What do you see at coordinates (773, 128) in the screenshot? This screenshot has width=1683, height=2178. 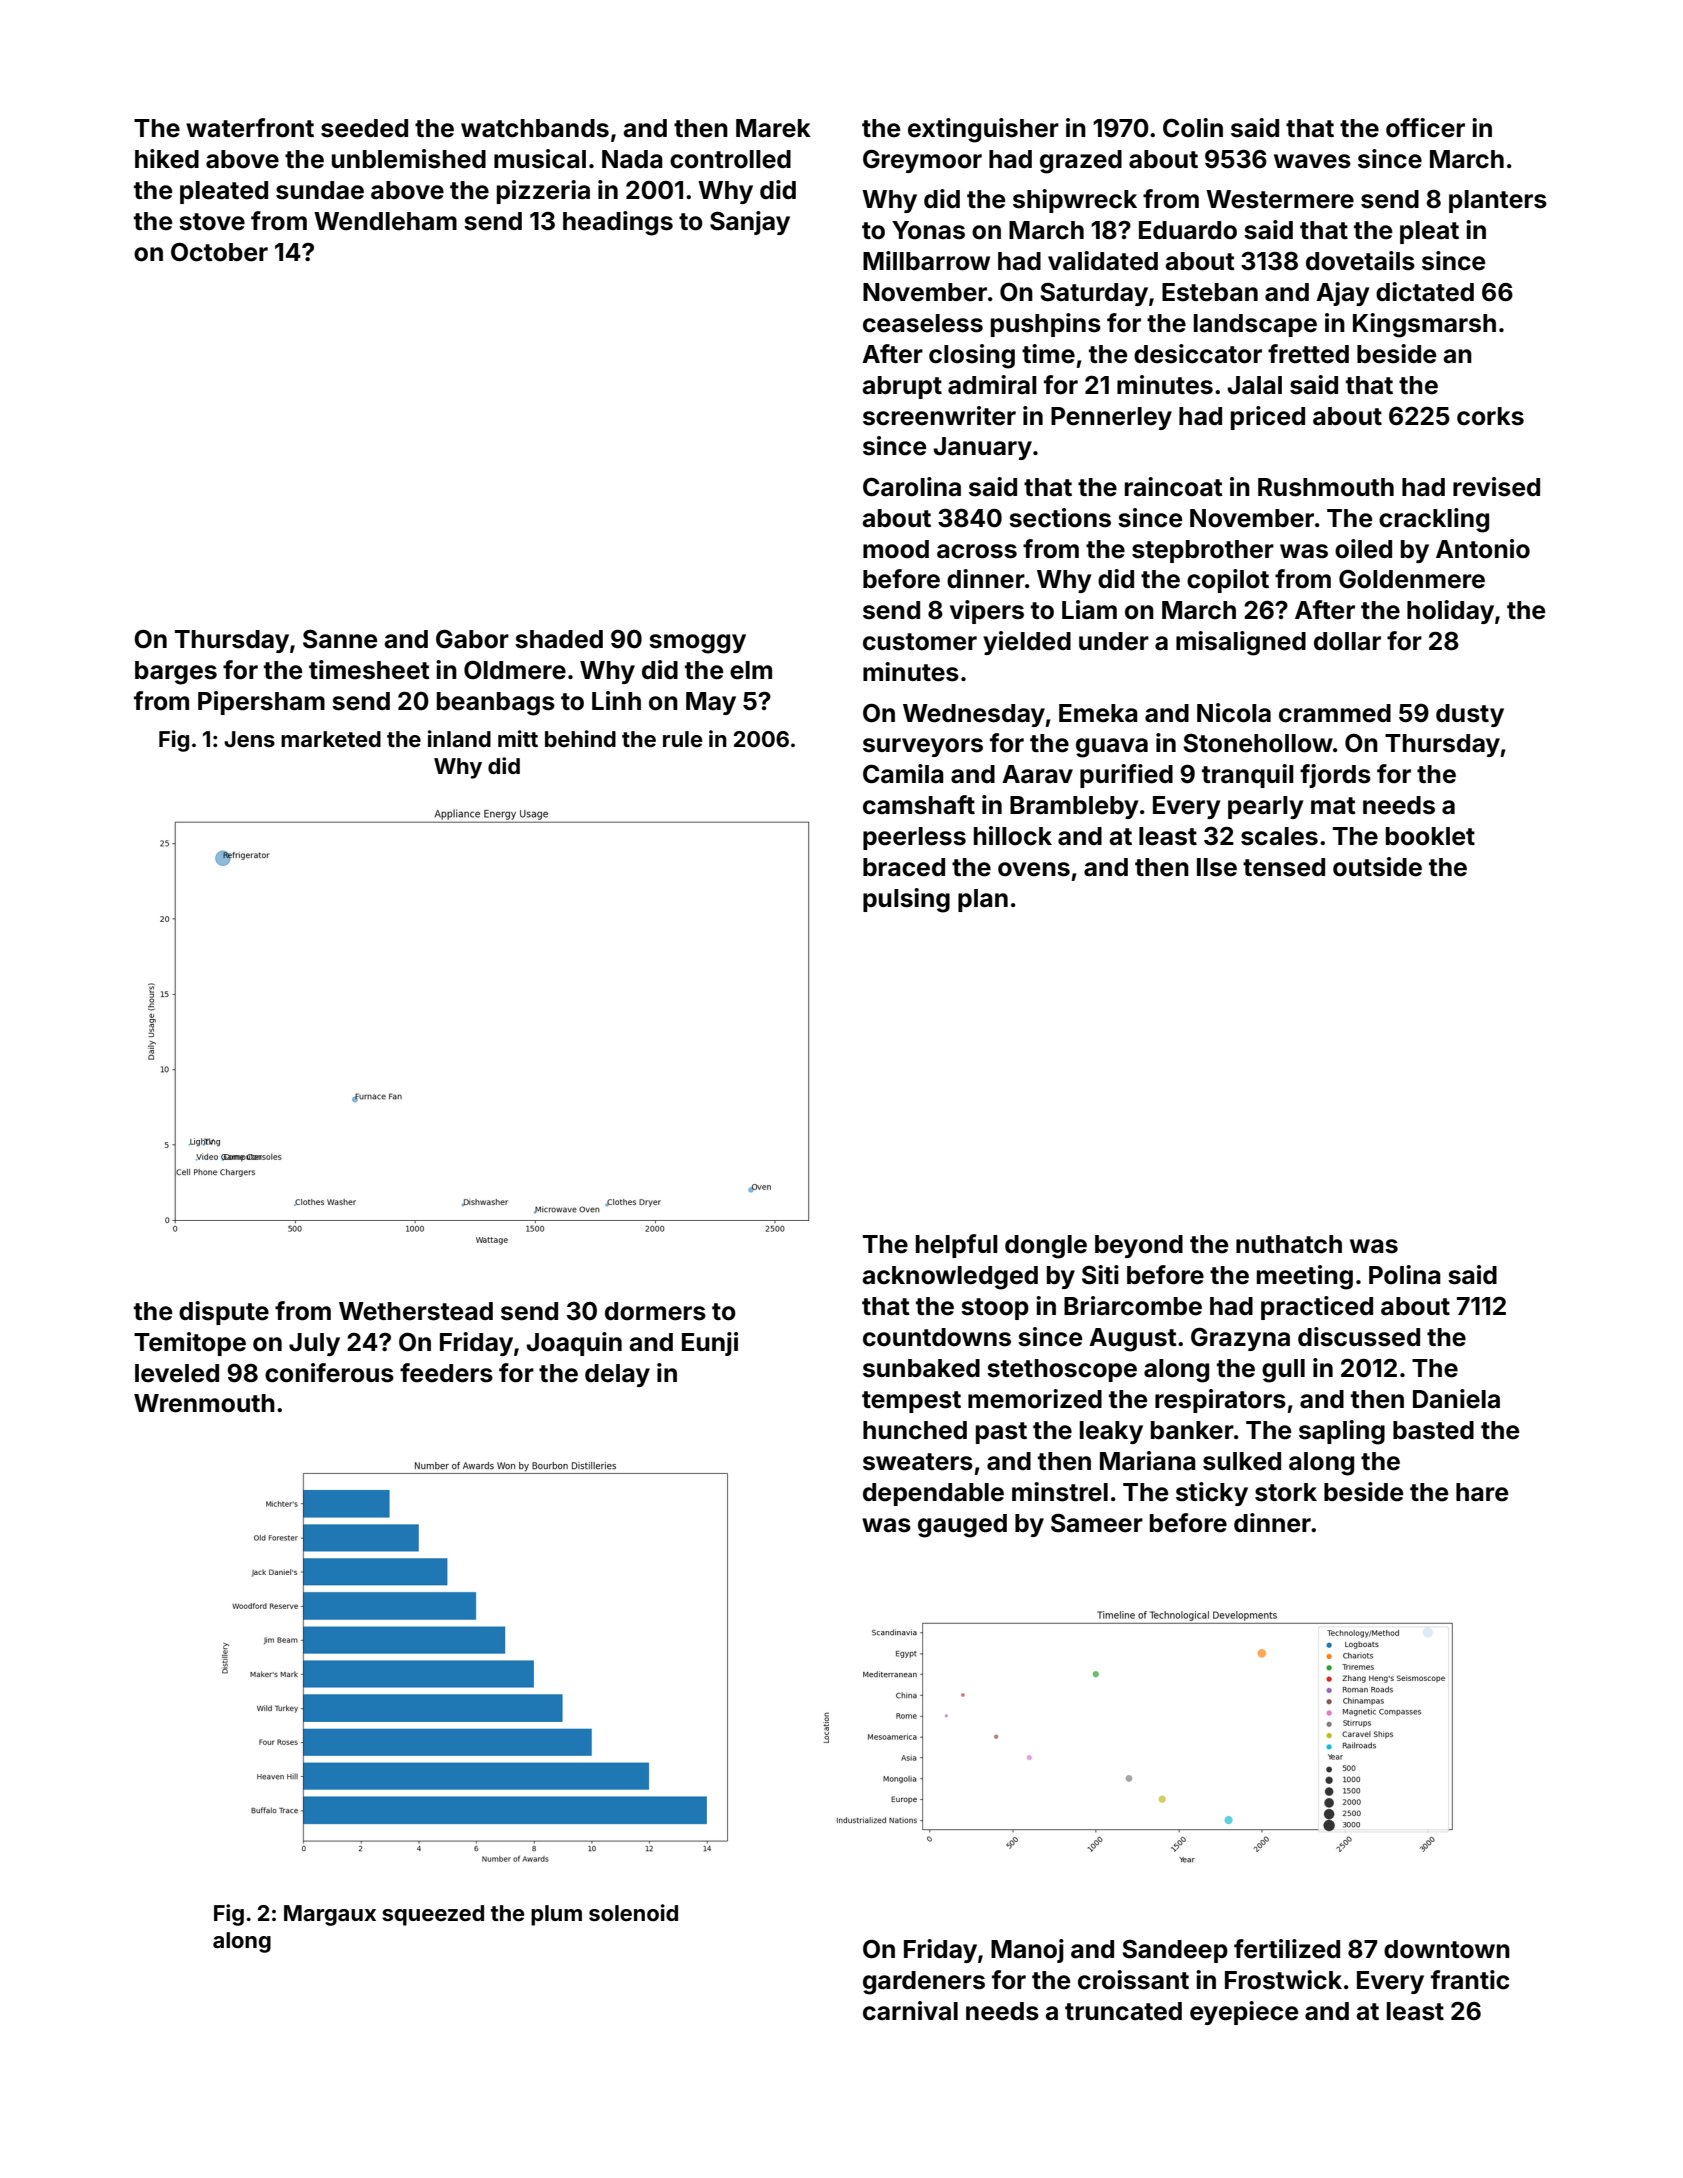 I see `Marek` at bounding box center [773, 128].
